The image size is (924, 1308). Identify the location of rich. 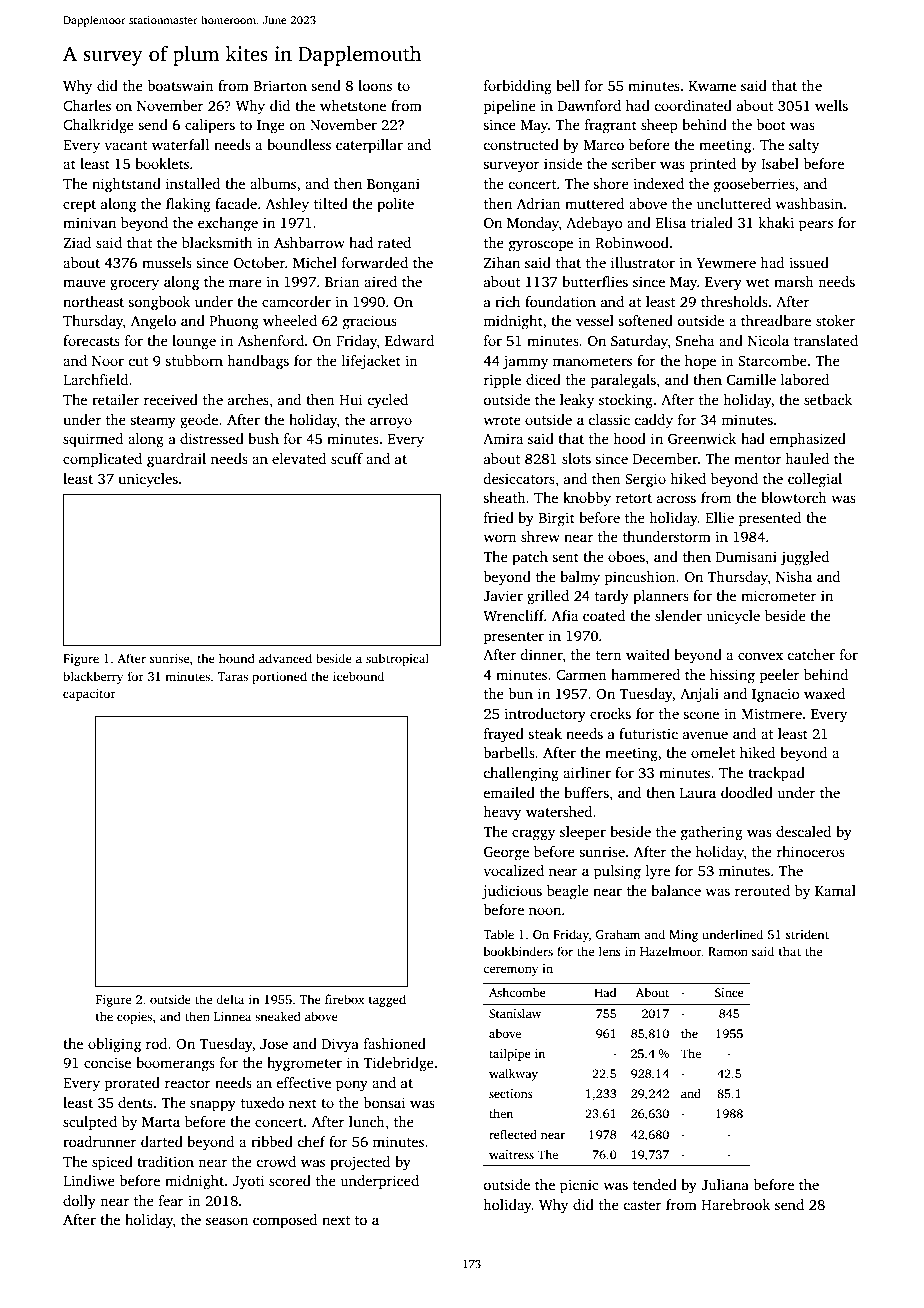
(507, 301).
